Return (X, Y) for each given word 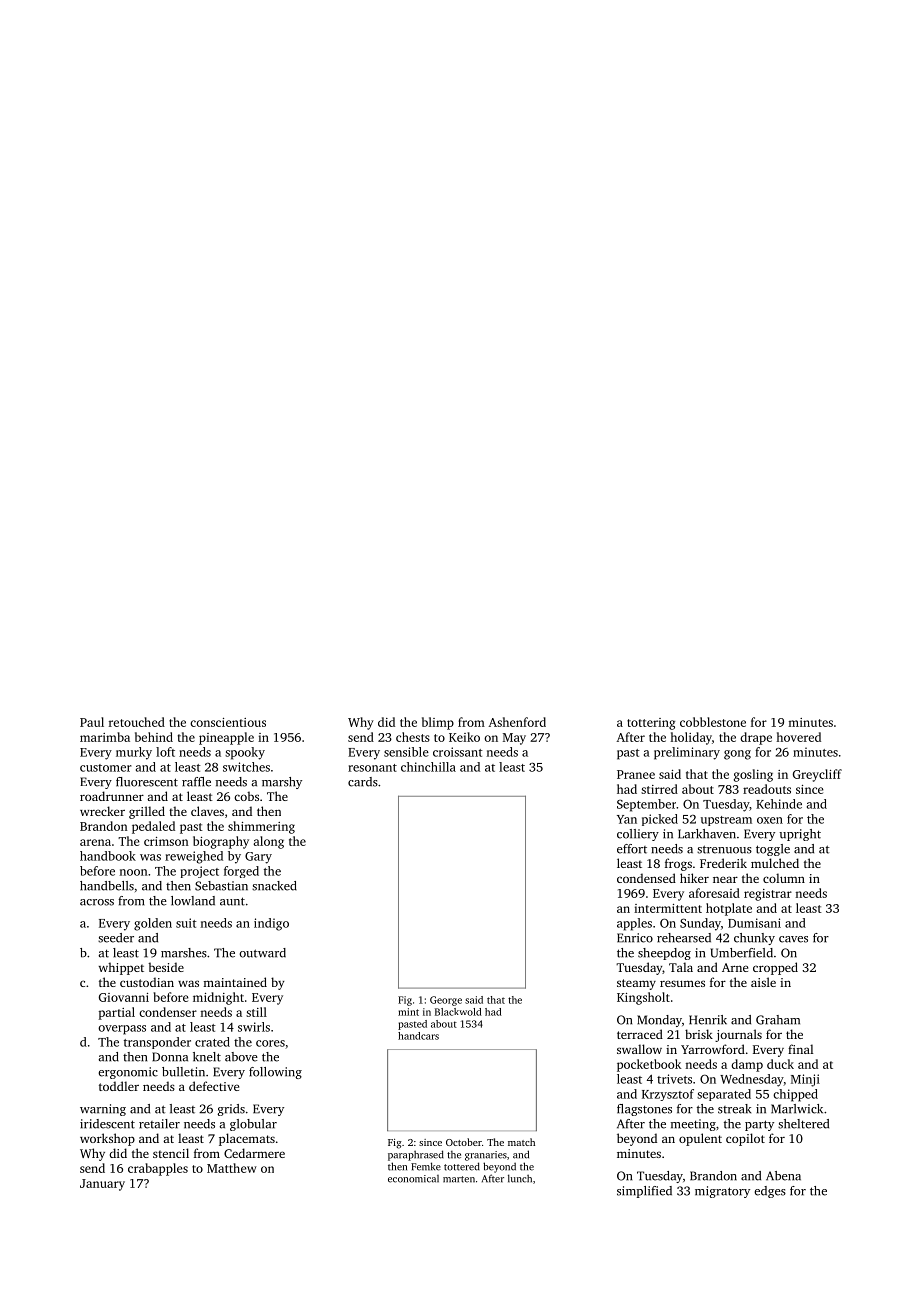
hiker (694, 878)
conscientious (228, 722)
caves (793, 939)
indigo (271, 924)
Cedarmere (254, 1153)
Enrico (635, 938)
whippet (121, 968)
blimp (438, 723)
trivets (674, 1079)
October (464, 1142)
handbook (108, 856)
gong (737, 755)
